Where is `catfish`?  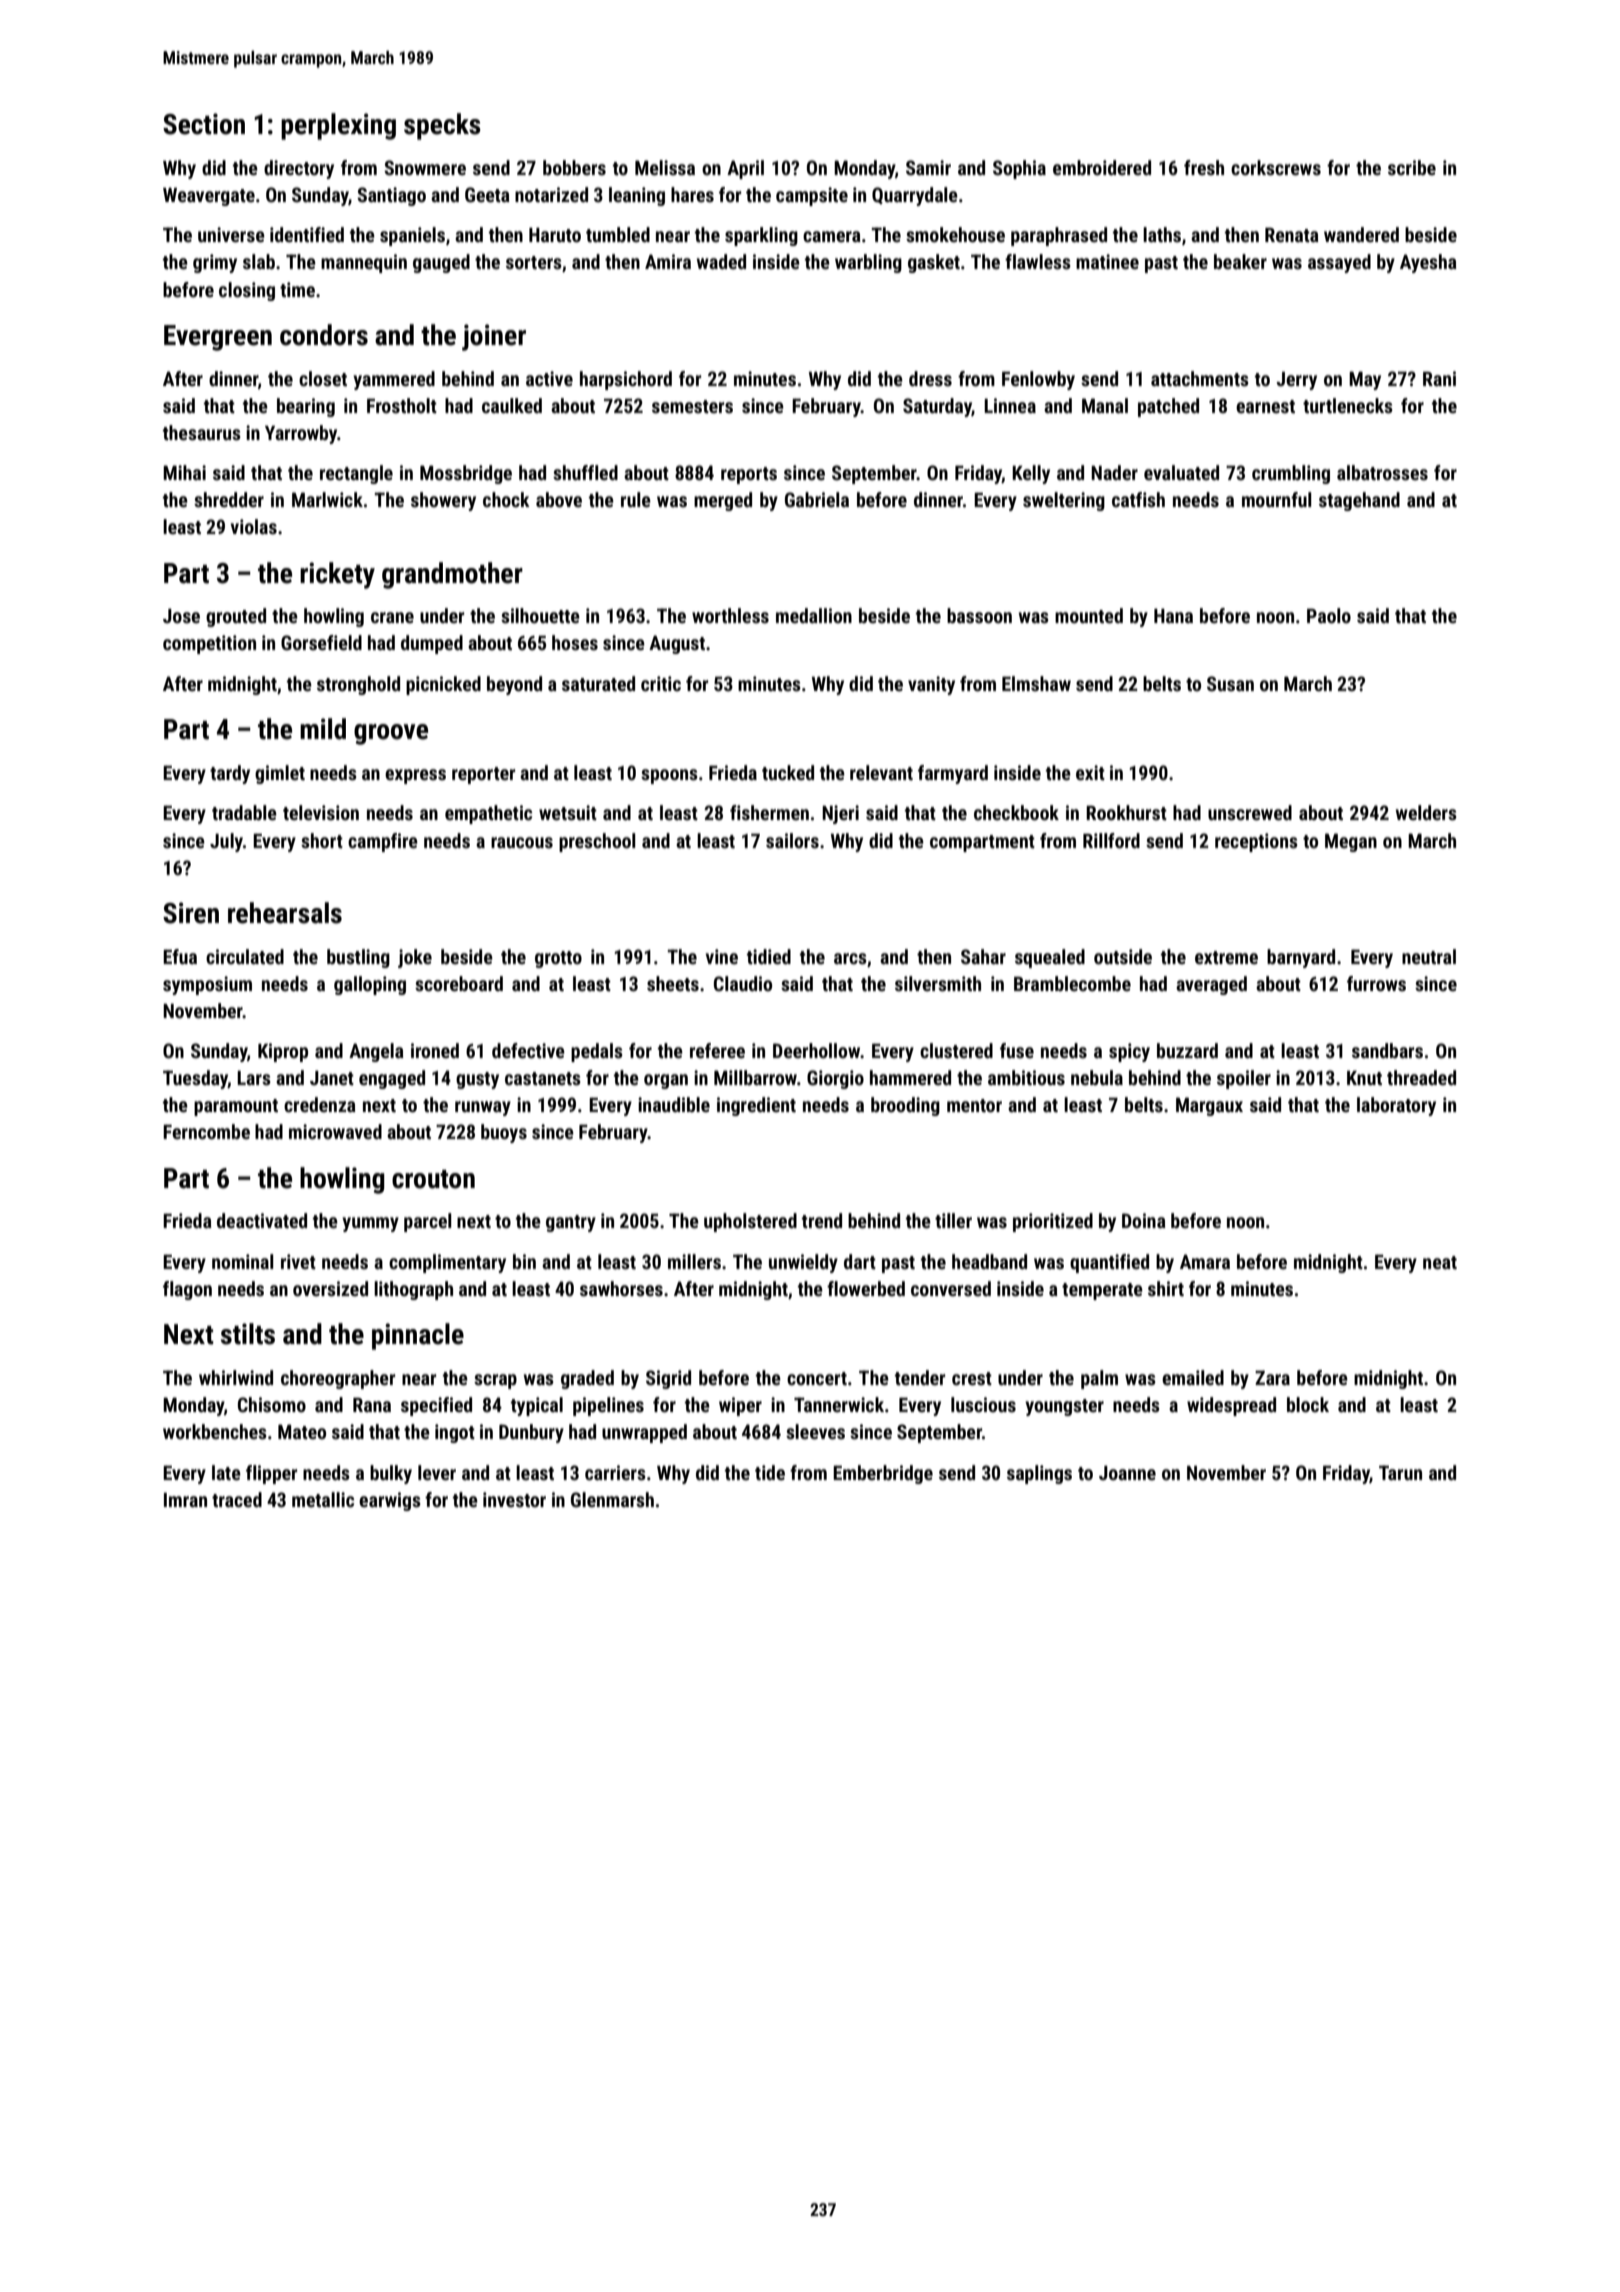 catfish is located at coordinates (1138, 499).
